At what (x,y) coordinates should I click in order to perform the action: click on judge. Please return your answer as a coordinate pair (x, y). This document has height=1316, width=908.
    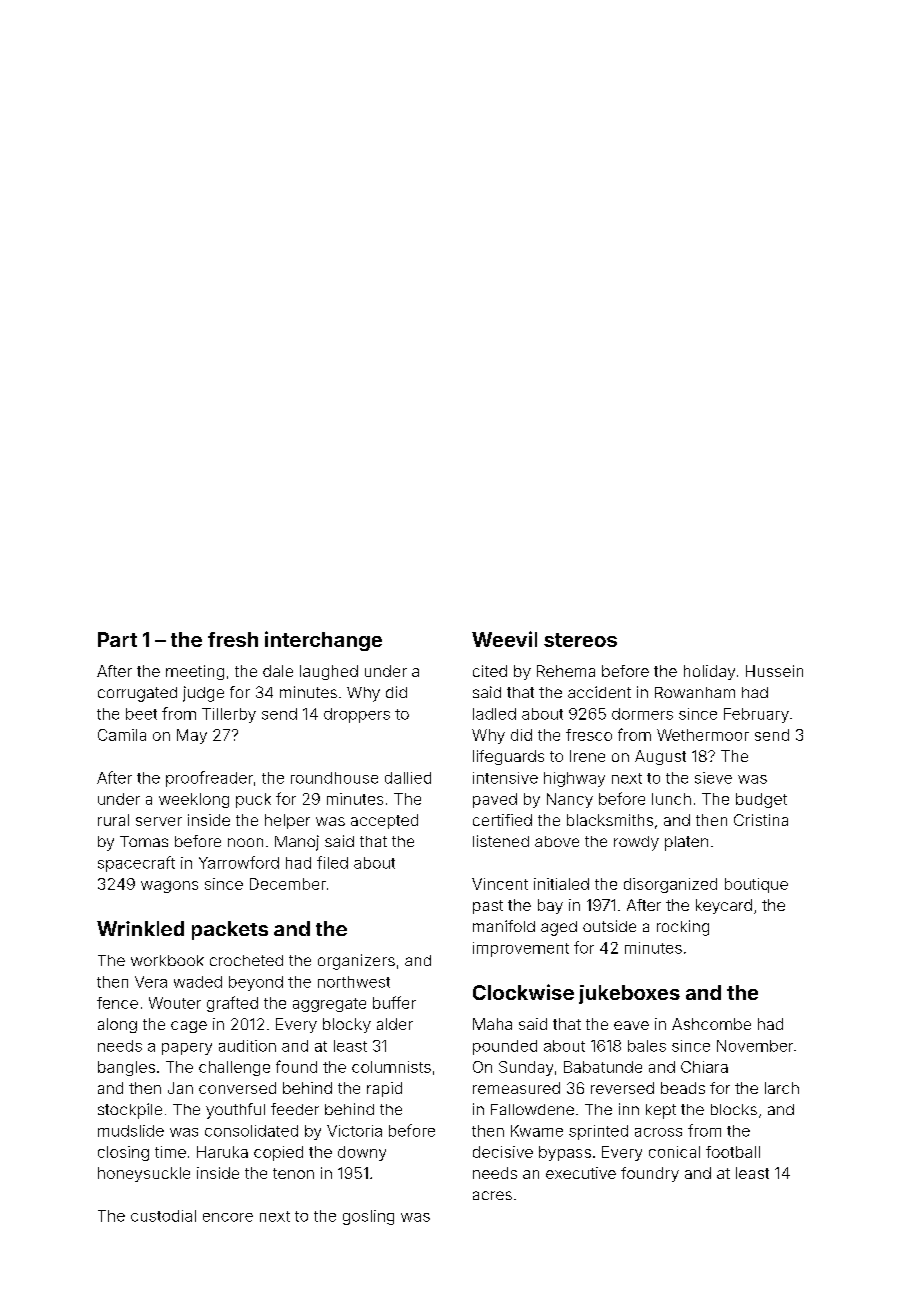
    Looking at the image, I should click on (203, 694).
